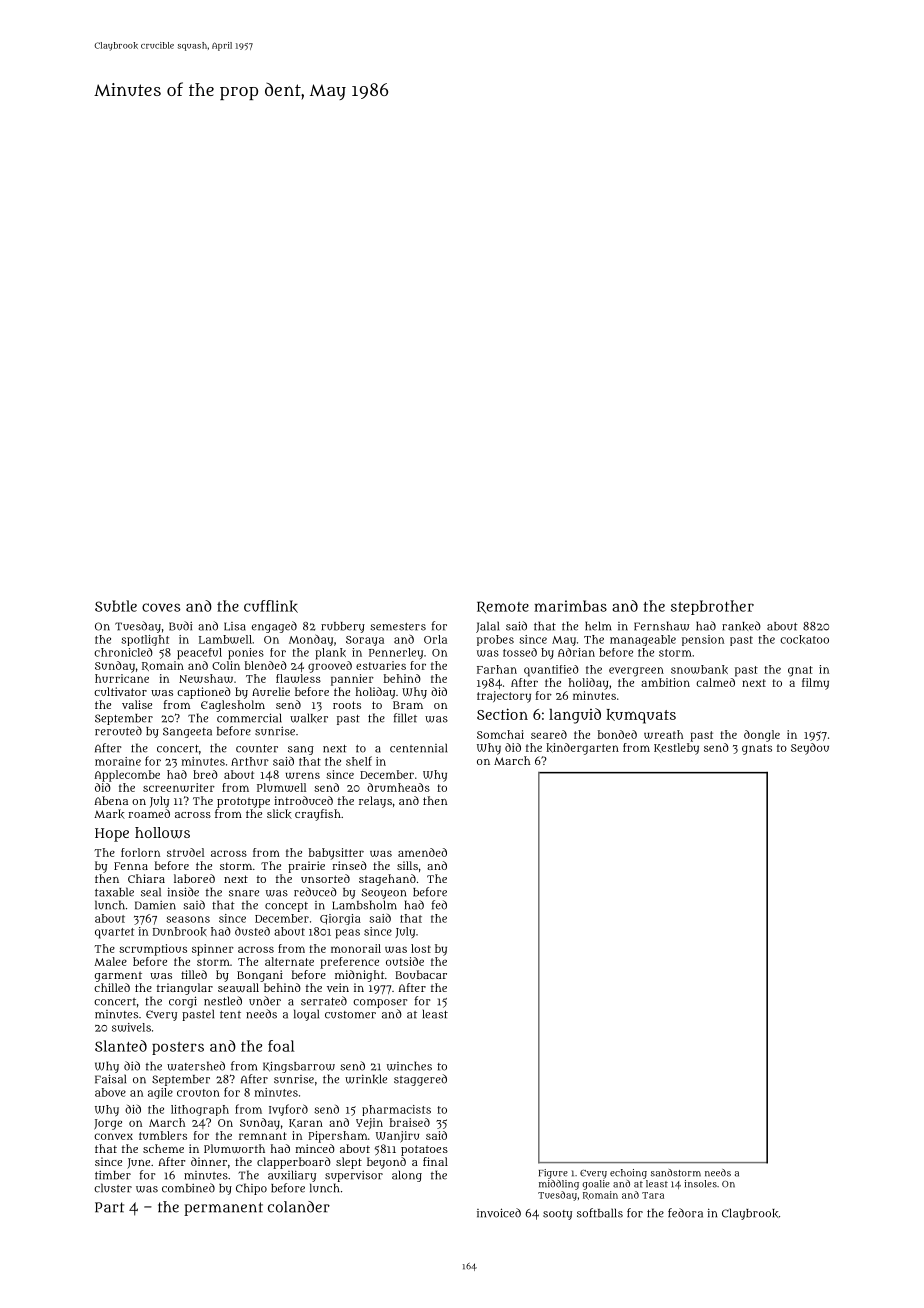 This screenshot has width=924, height=1308. Describe the element at coordinates (398, 787) in the screenshot. I see `drumheads` at that location.
